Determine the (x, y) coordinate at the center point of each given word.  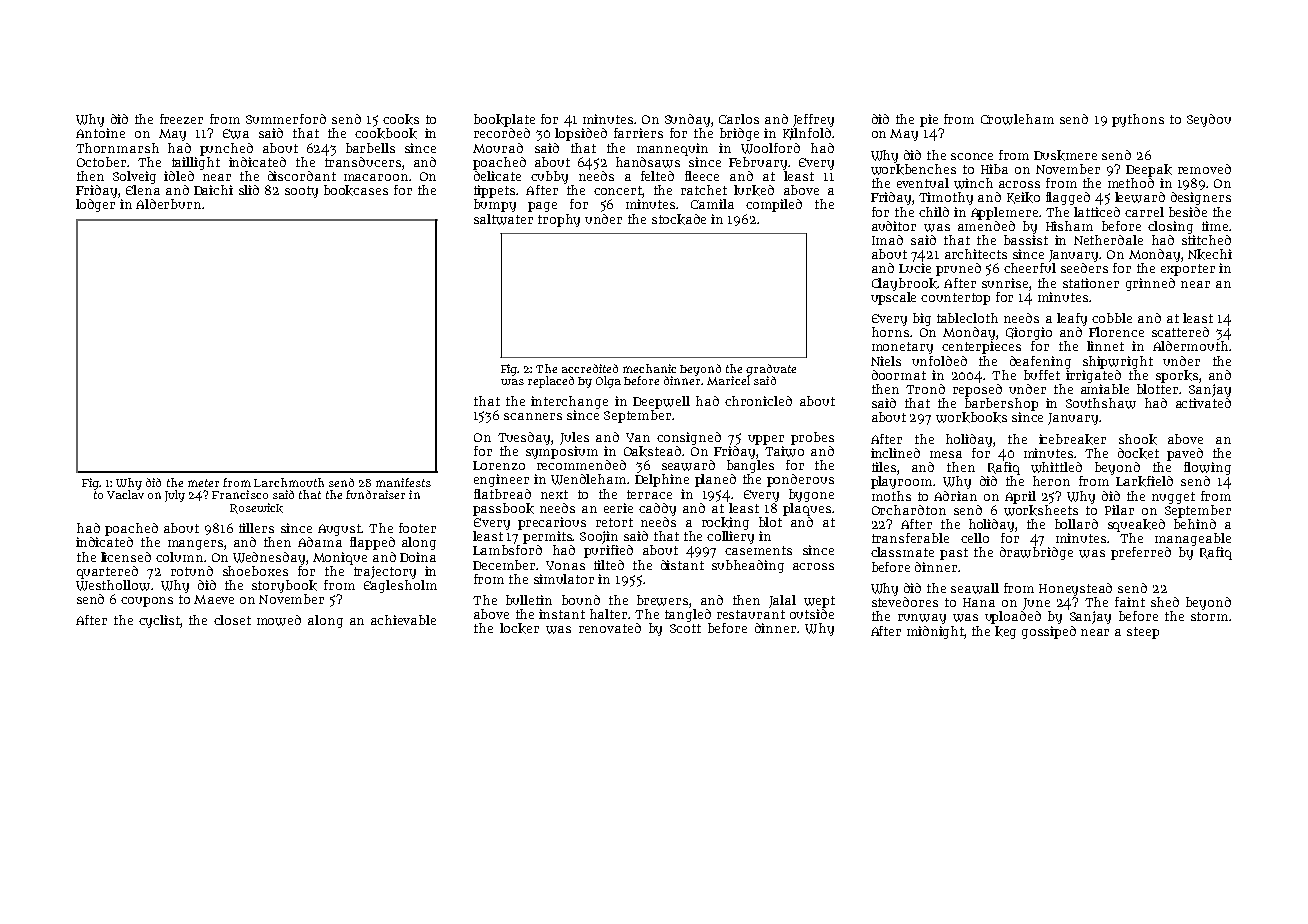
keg (1005, 632)
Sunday (687, 120)
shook (1138, 439)
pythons (1138, 120)
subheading (748, 566)
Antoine (100, 133)
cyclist (159, 621)
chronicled (758, 401)
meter (203, 483)
